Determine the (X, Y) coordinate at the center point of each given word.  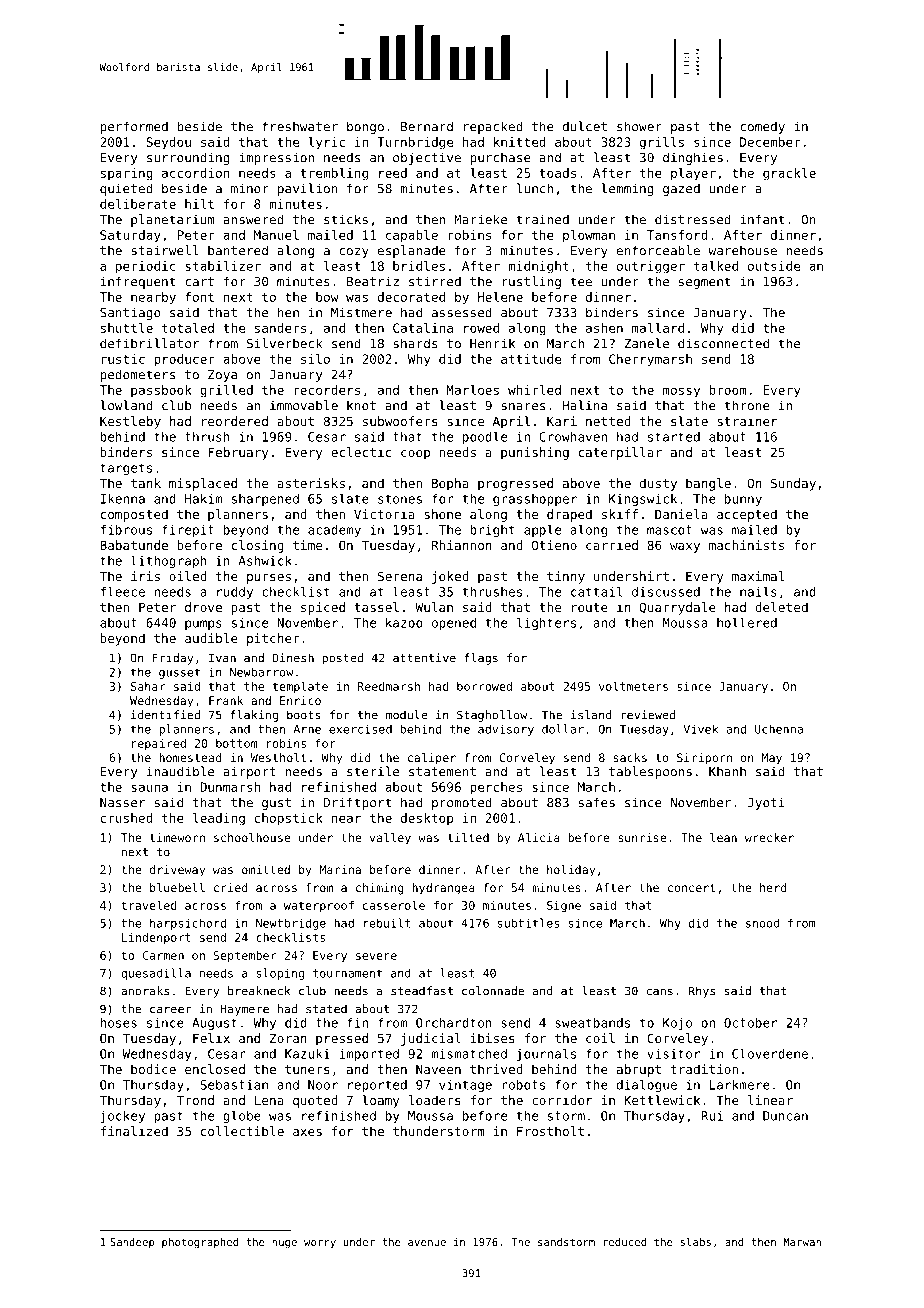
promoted (462, 803)
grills (662, 143)
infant (762, 219)
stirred (435, 281)
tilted (468, 837)
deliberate (138, 204)
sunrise (642, 837)
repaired (159, 744)
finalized (134, 1131)
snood (763, 923)
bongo (365, 127)
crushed (127, 818)
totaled (188, 328)
